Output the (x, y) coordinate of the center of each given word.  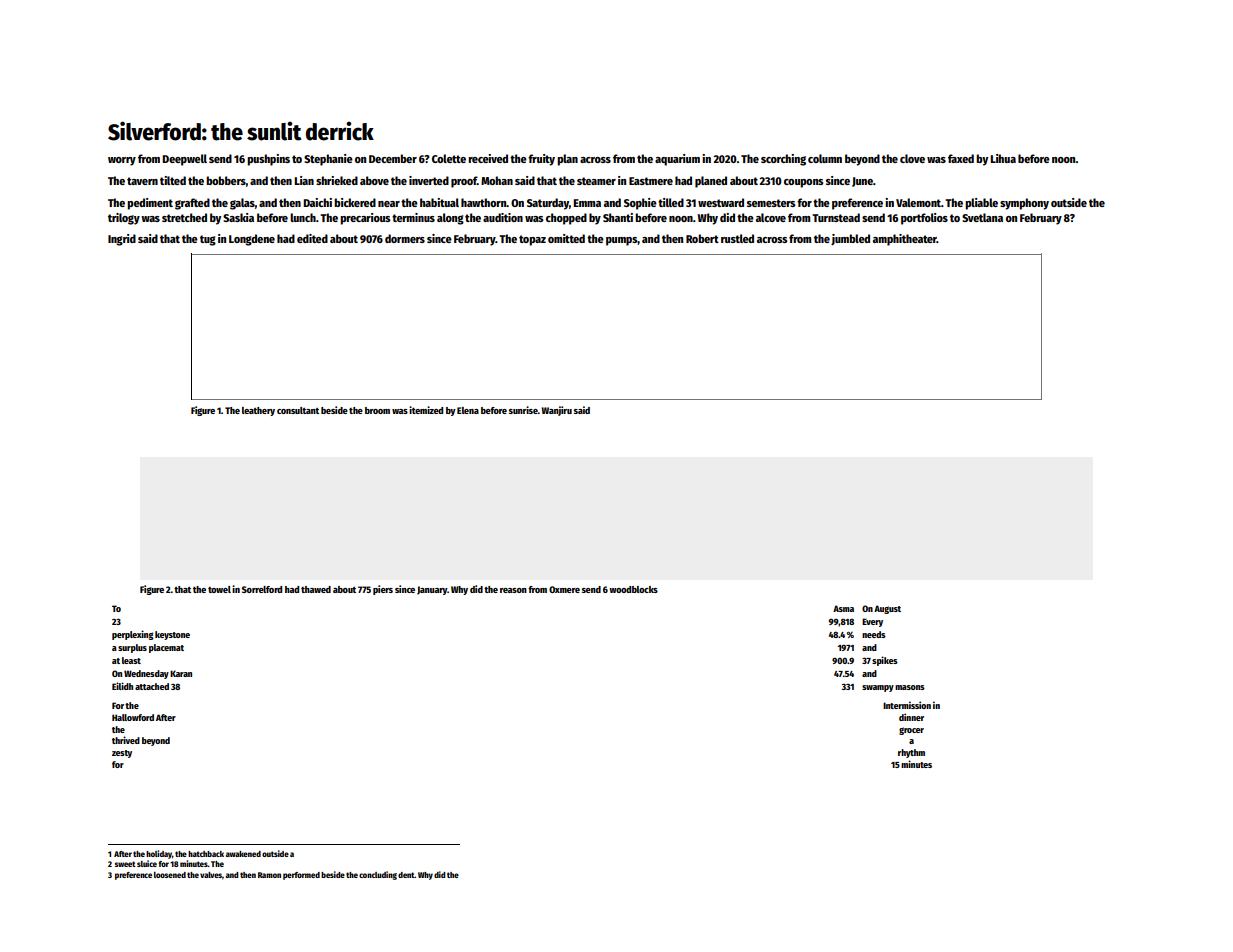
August (887, 609)
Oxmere (564, 589)
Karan (181, 673)
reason (513, 590)
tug (208, 240)
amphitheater (905, 240)
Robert (702, 238)
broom (377, 410)
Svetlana (982, 217)
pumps (621, 241)
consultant (298, 410)
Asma (843, 608)
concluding (378, 875)
